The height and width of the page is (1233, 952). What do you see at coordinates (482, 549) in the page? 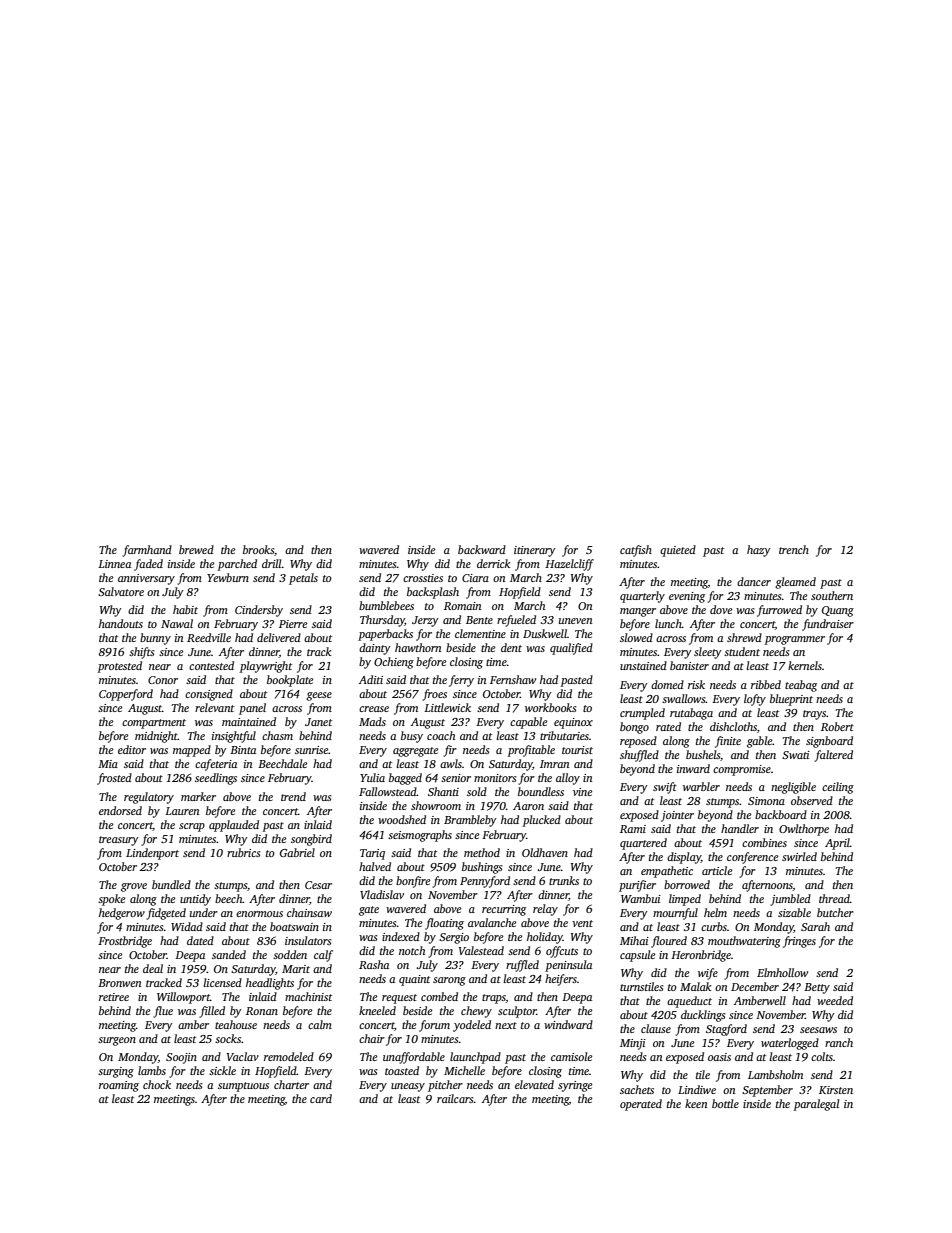
I see `backward` at bounding box center [482, 549].
